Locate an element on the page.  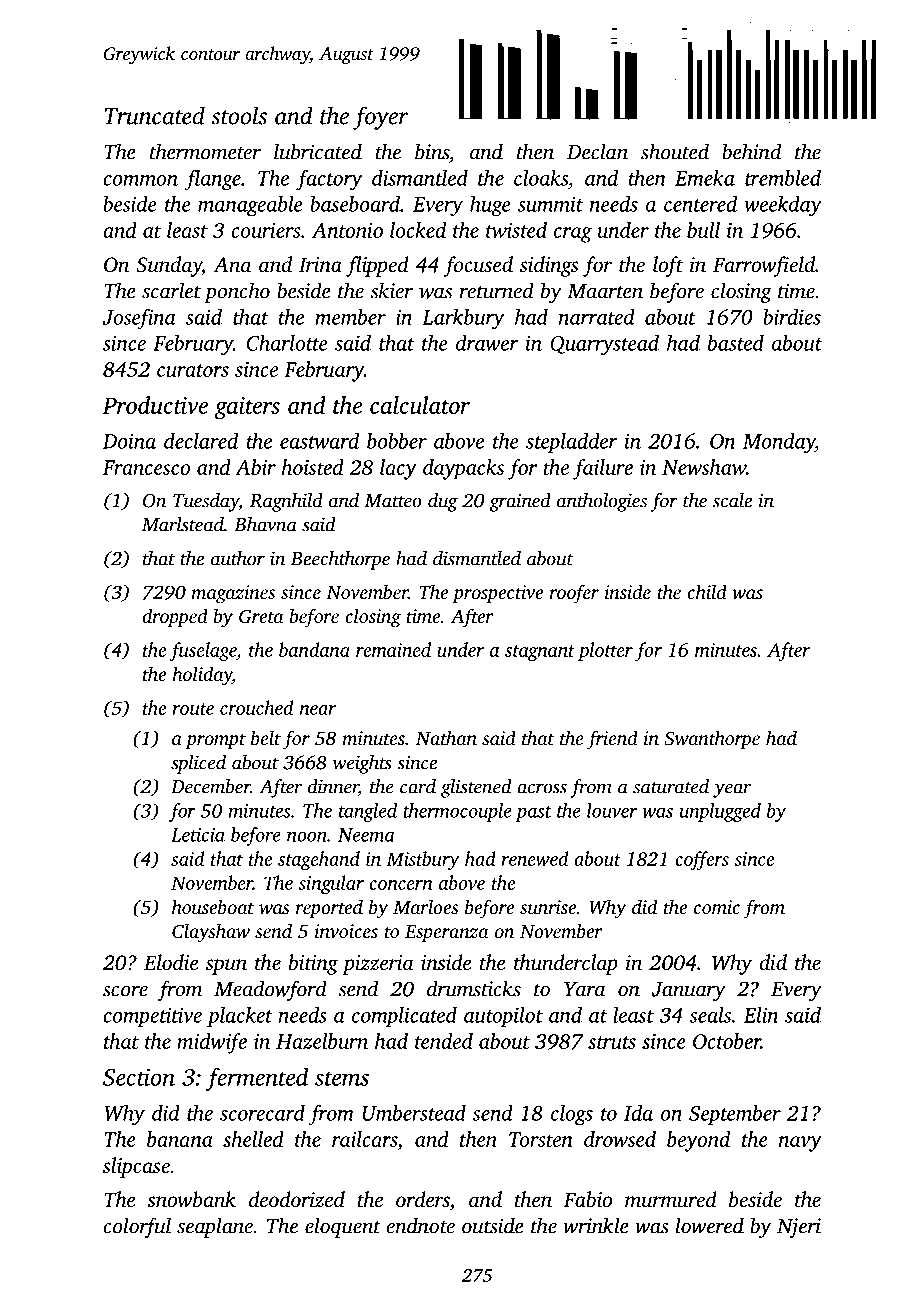
slipcase is located at coordinates (136, 1167).
